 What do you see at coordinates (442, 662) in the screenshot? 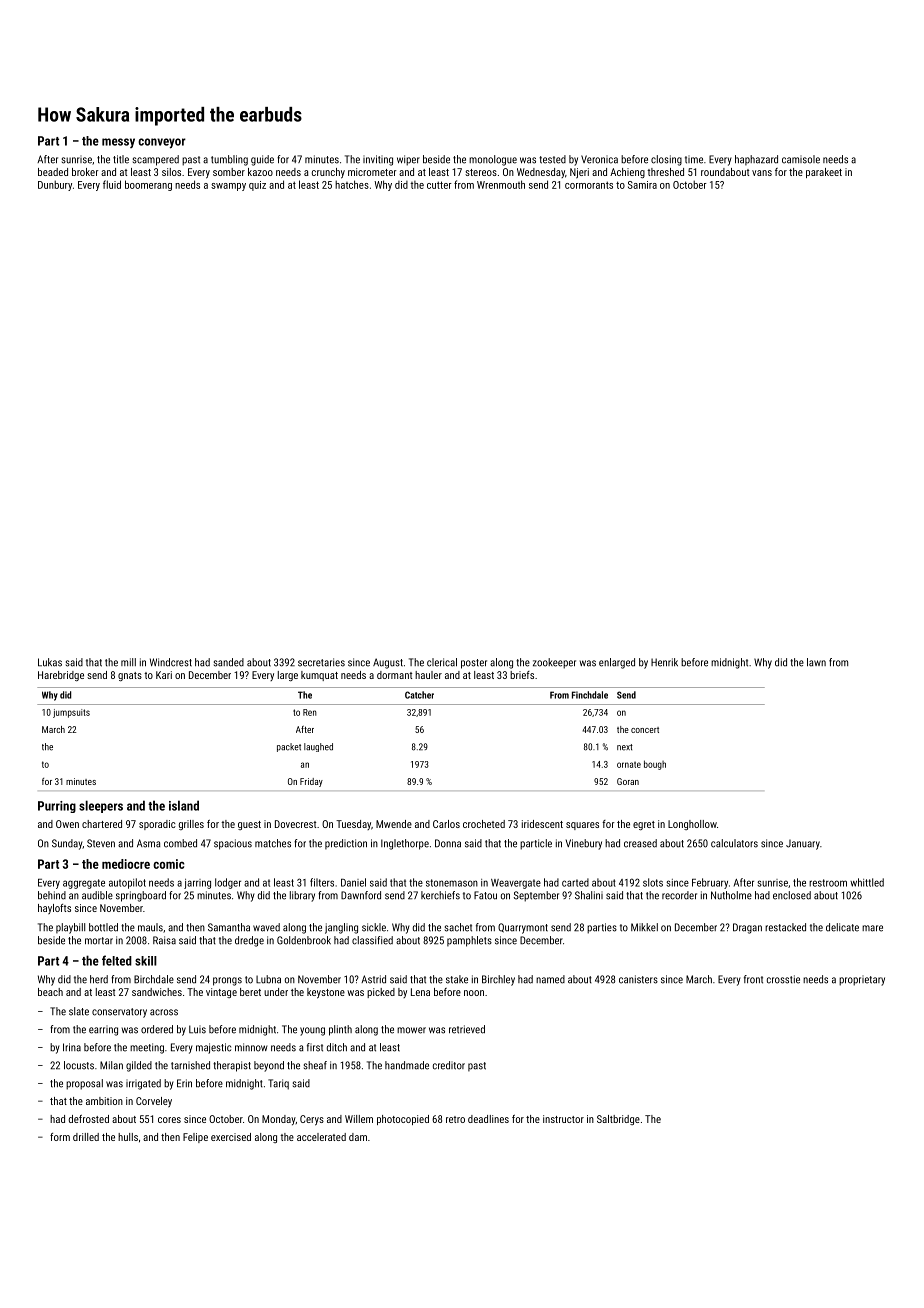
I see `clerical` at bounding box center [442, 662].
